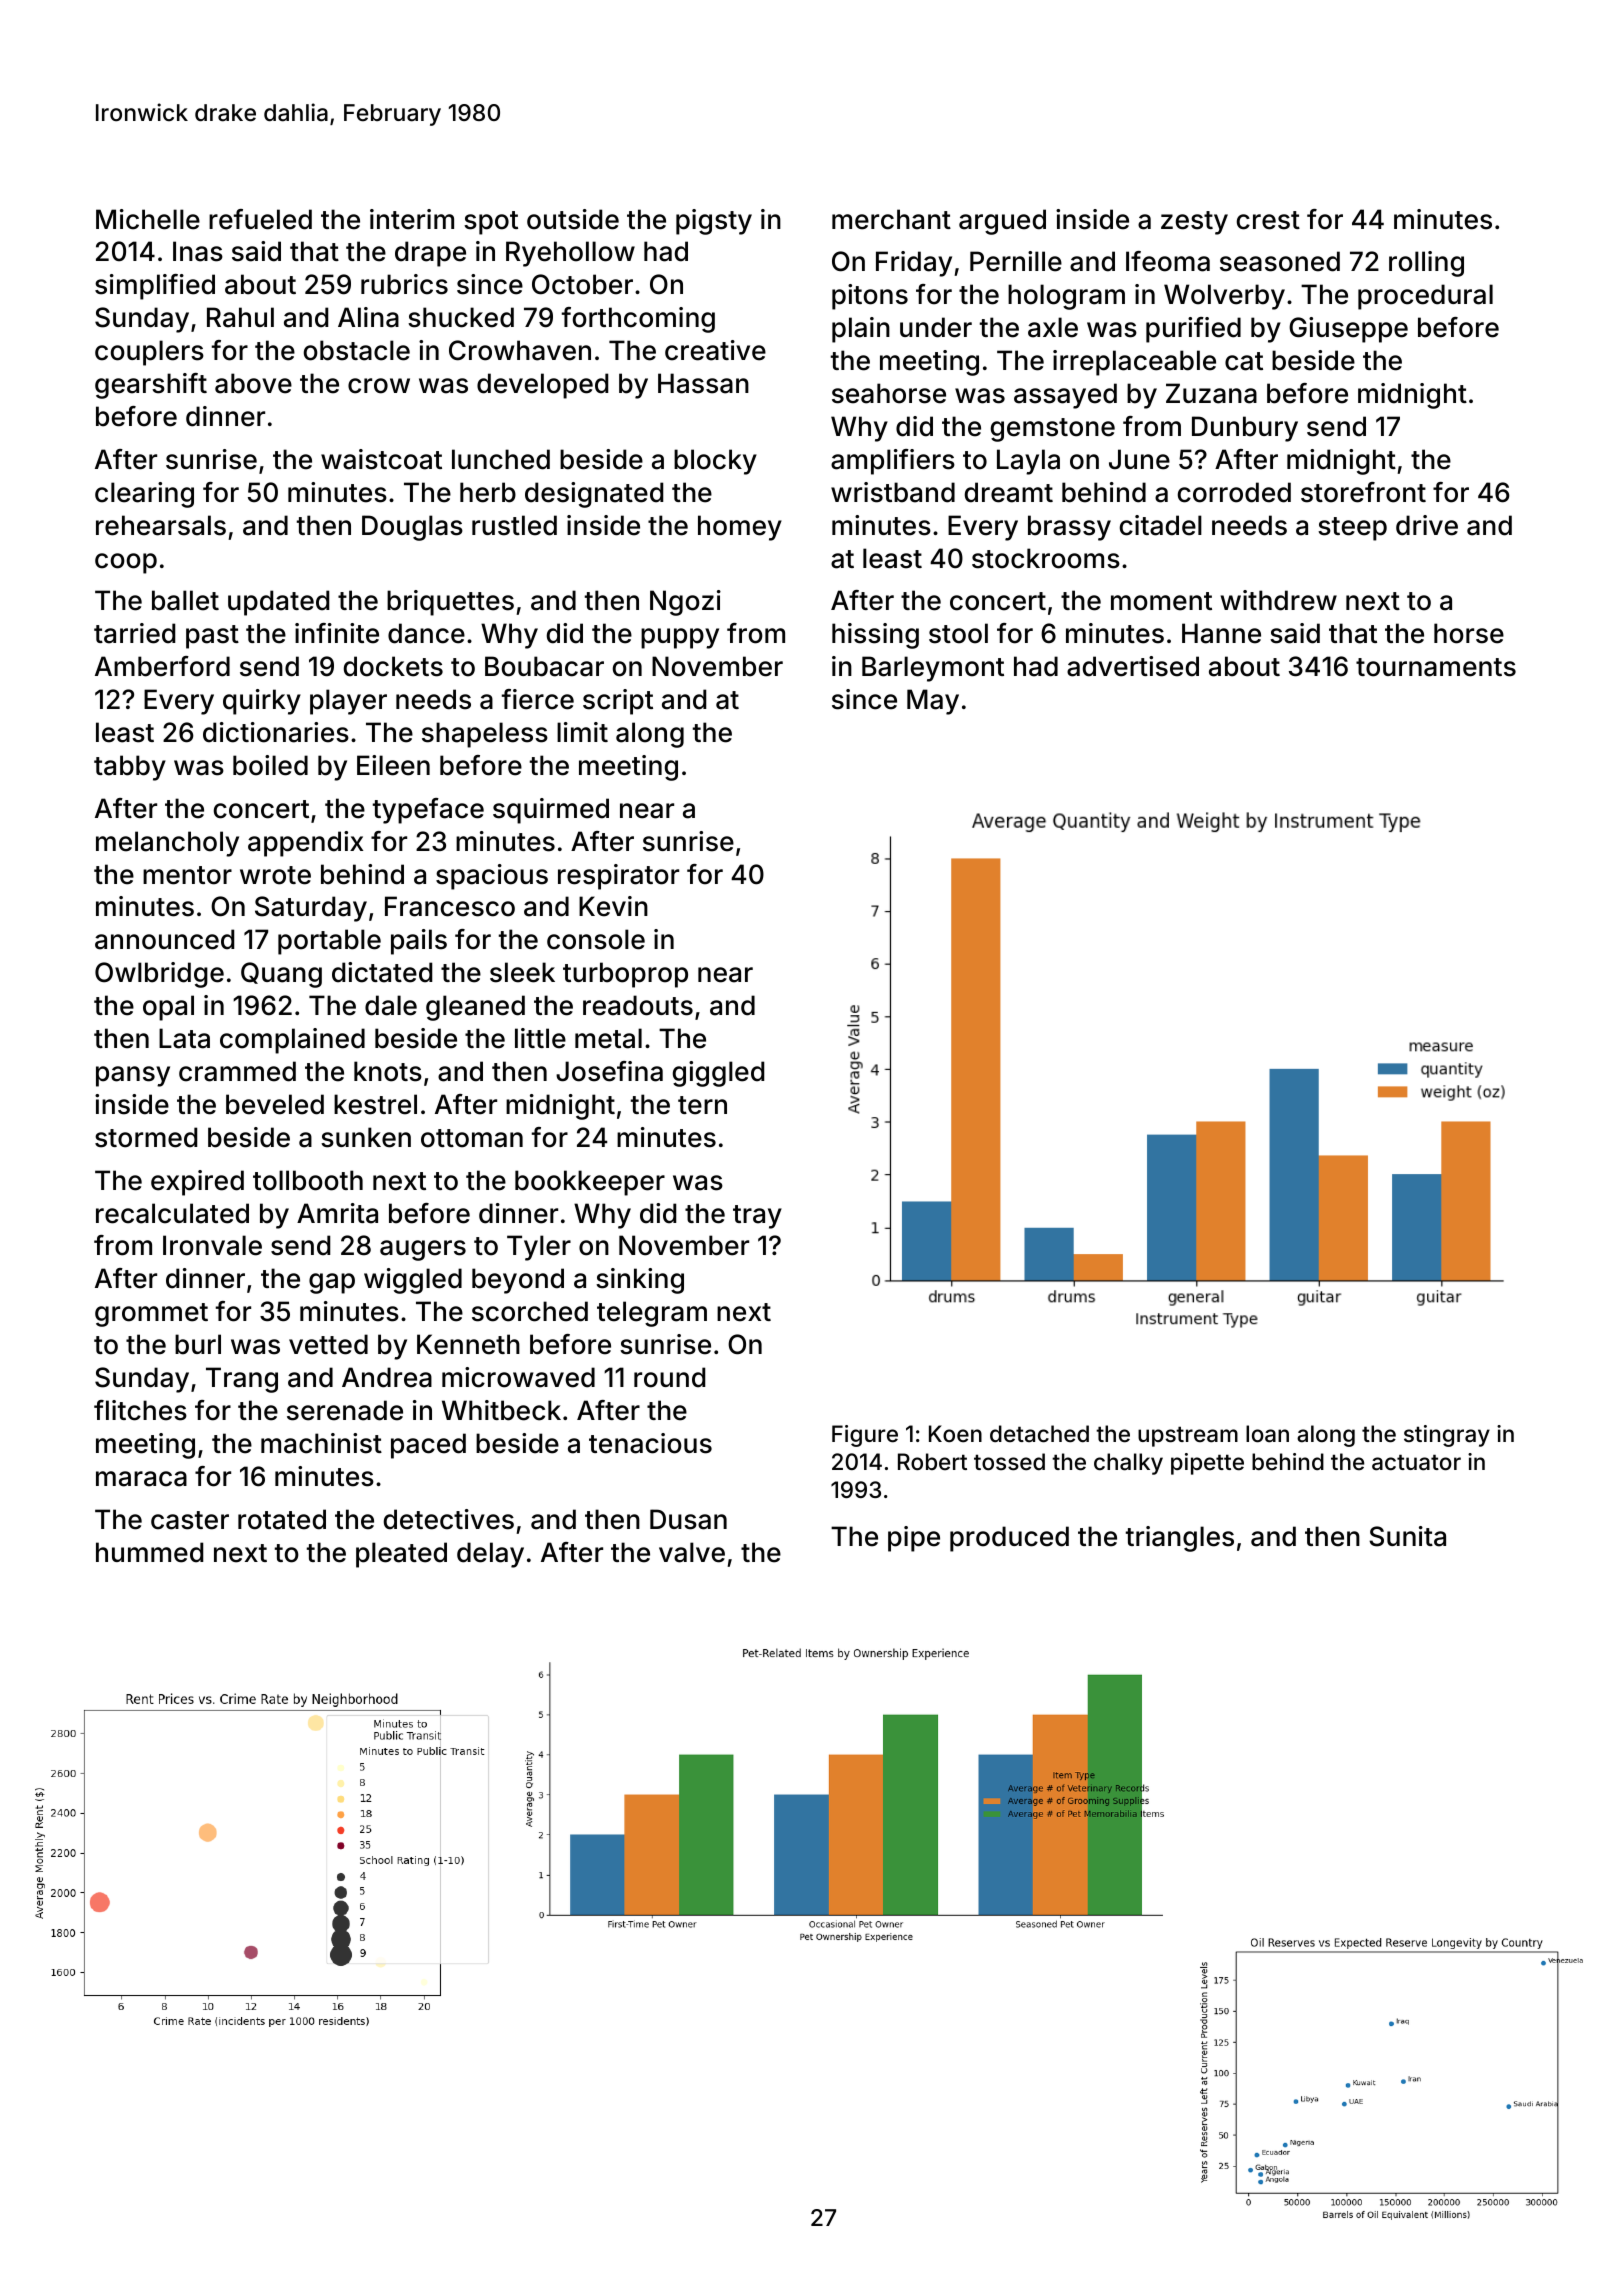 The width and height of the image is (1620, 2292). Describe the element at coordinates (1002, 222) in the image. I see `argued` at that location.
